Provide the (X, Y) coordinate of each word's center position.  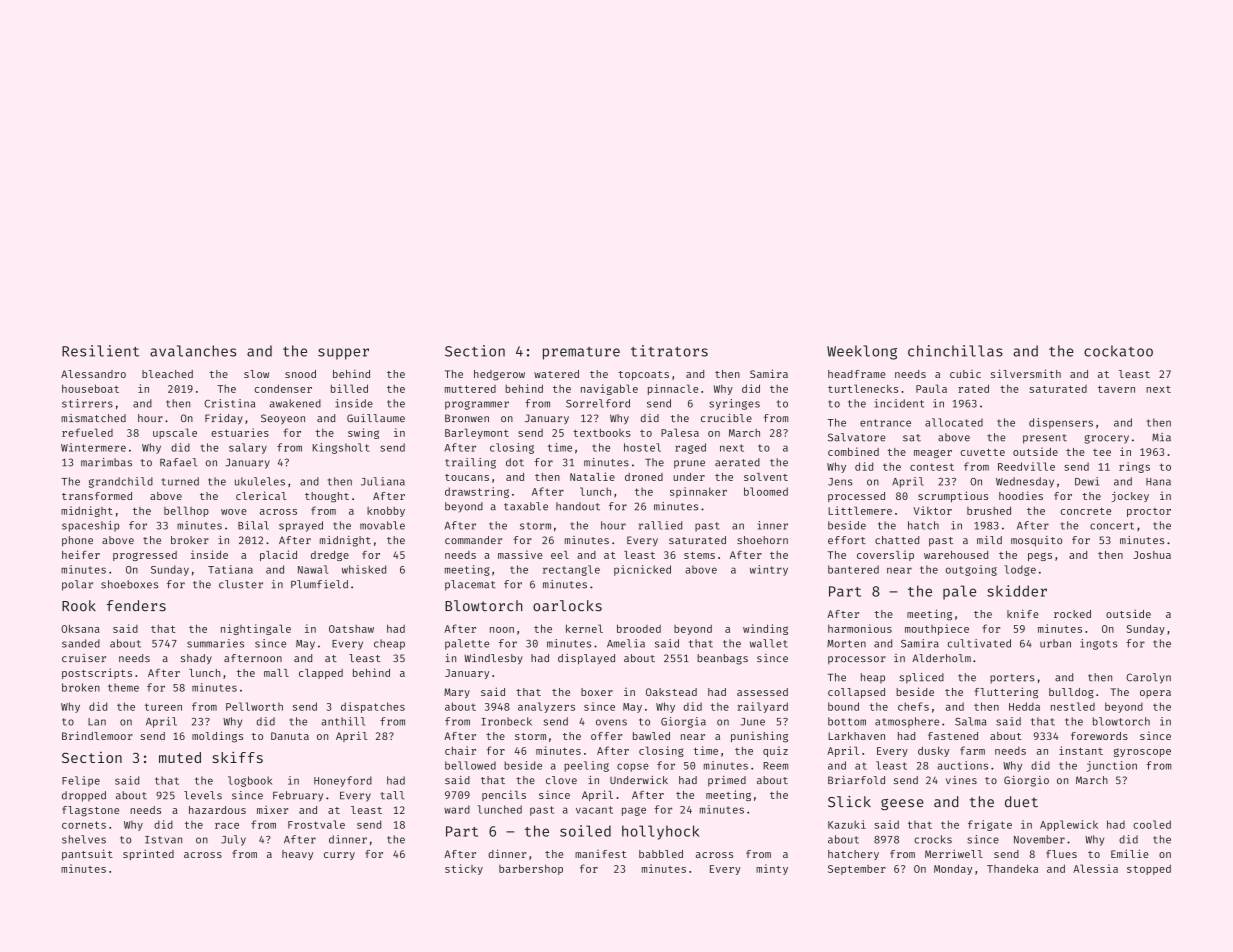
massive (520, 554)
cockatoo (1118, 351)
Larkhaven (856, 736)
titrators (669, 351)
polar (77, 585)
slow (256, 374)
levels (203, 795)
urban (1055, 643)
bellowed (470, 765)
